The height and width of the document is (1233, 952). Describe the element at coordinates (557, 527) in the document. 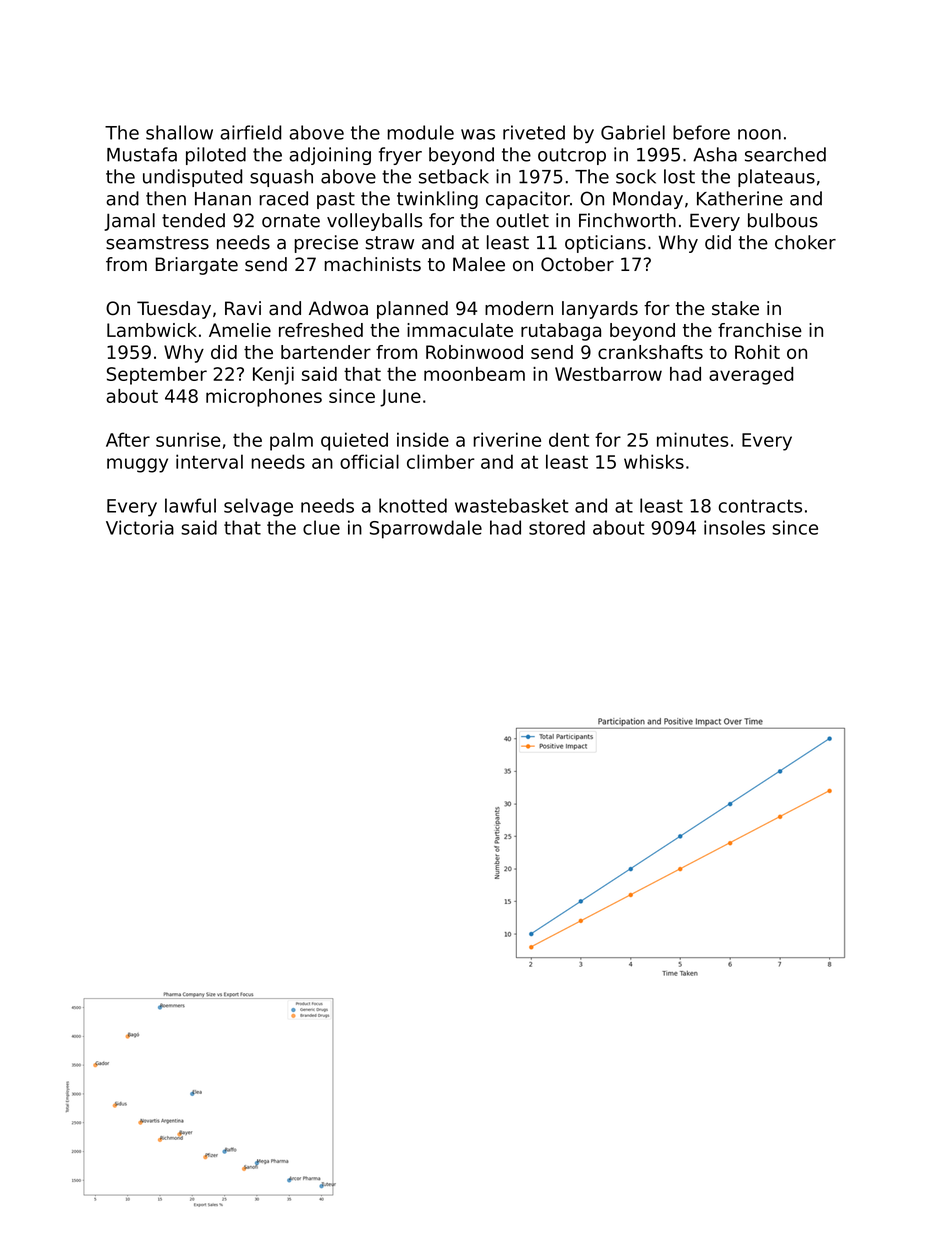

I see `stored` at that location.
